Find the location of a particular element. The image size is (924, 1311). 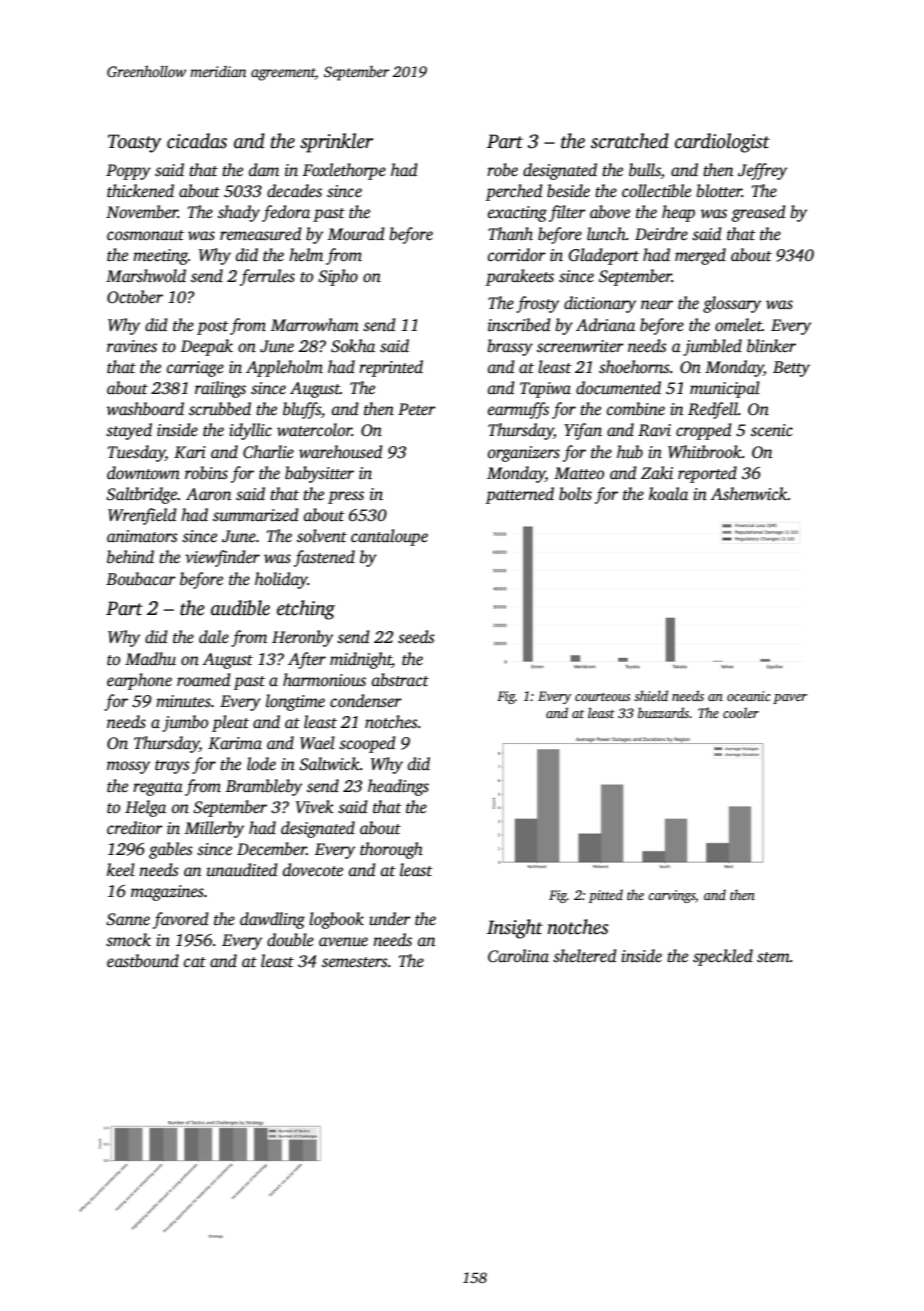

patterned is located at coordinates (520, 495).
